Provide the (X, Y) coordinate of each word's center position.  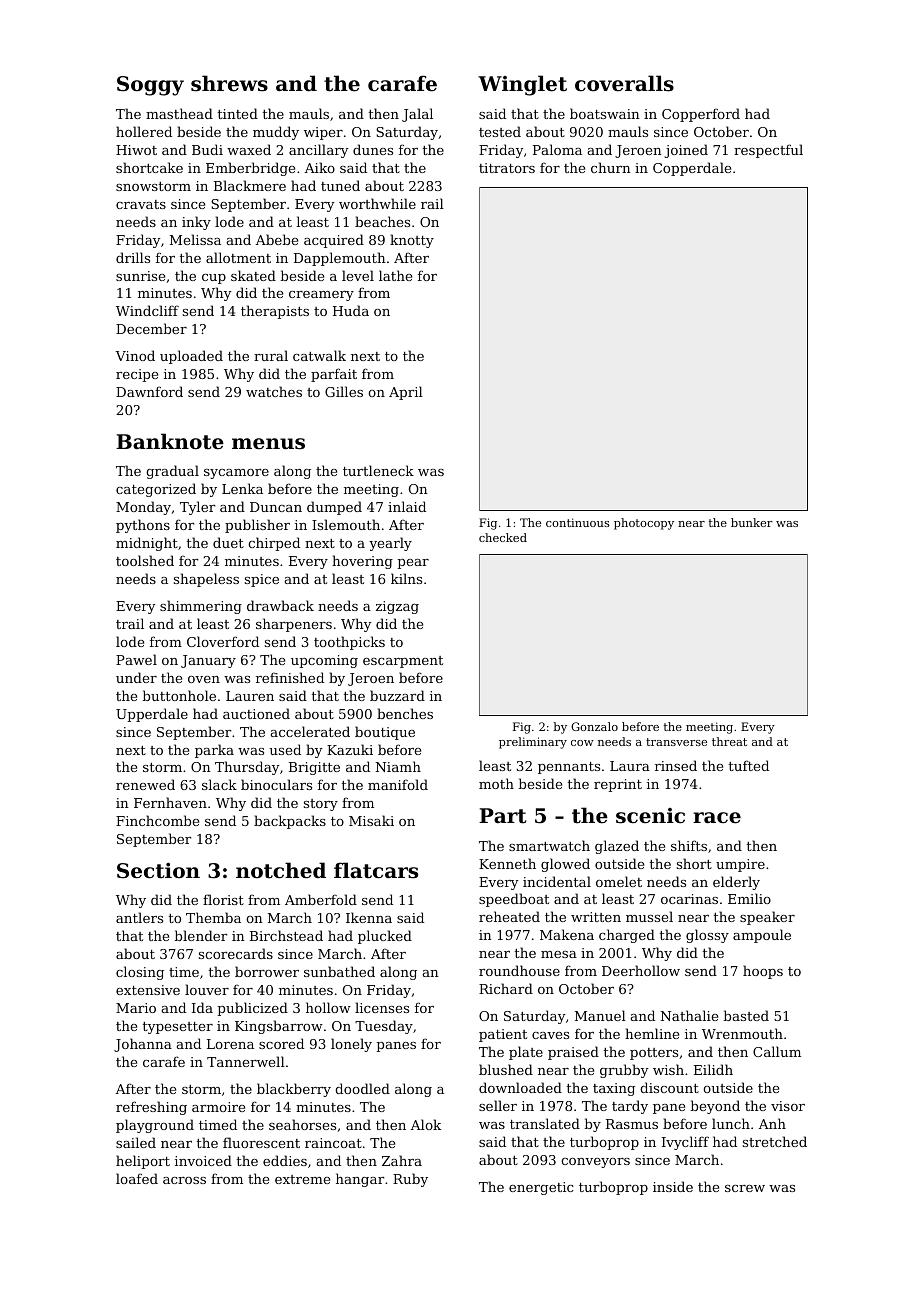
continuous (578, 522)
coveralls (624, 83)
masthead (179, 113)
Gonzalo (594, 726)
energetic (541, 1188)
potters (654, 1054)
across (184, 1180)
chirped (274, 544)
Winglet (522, 85)
